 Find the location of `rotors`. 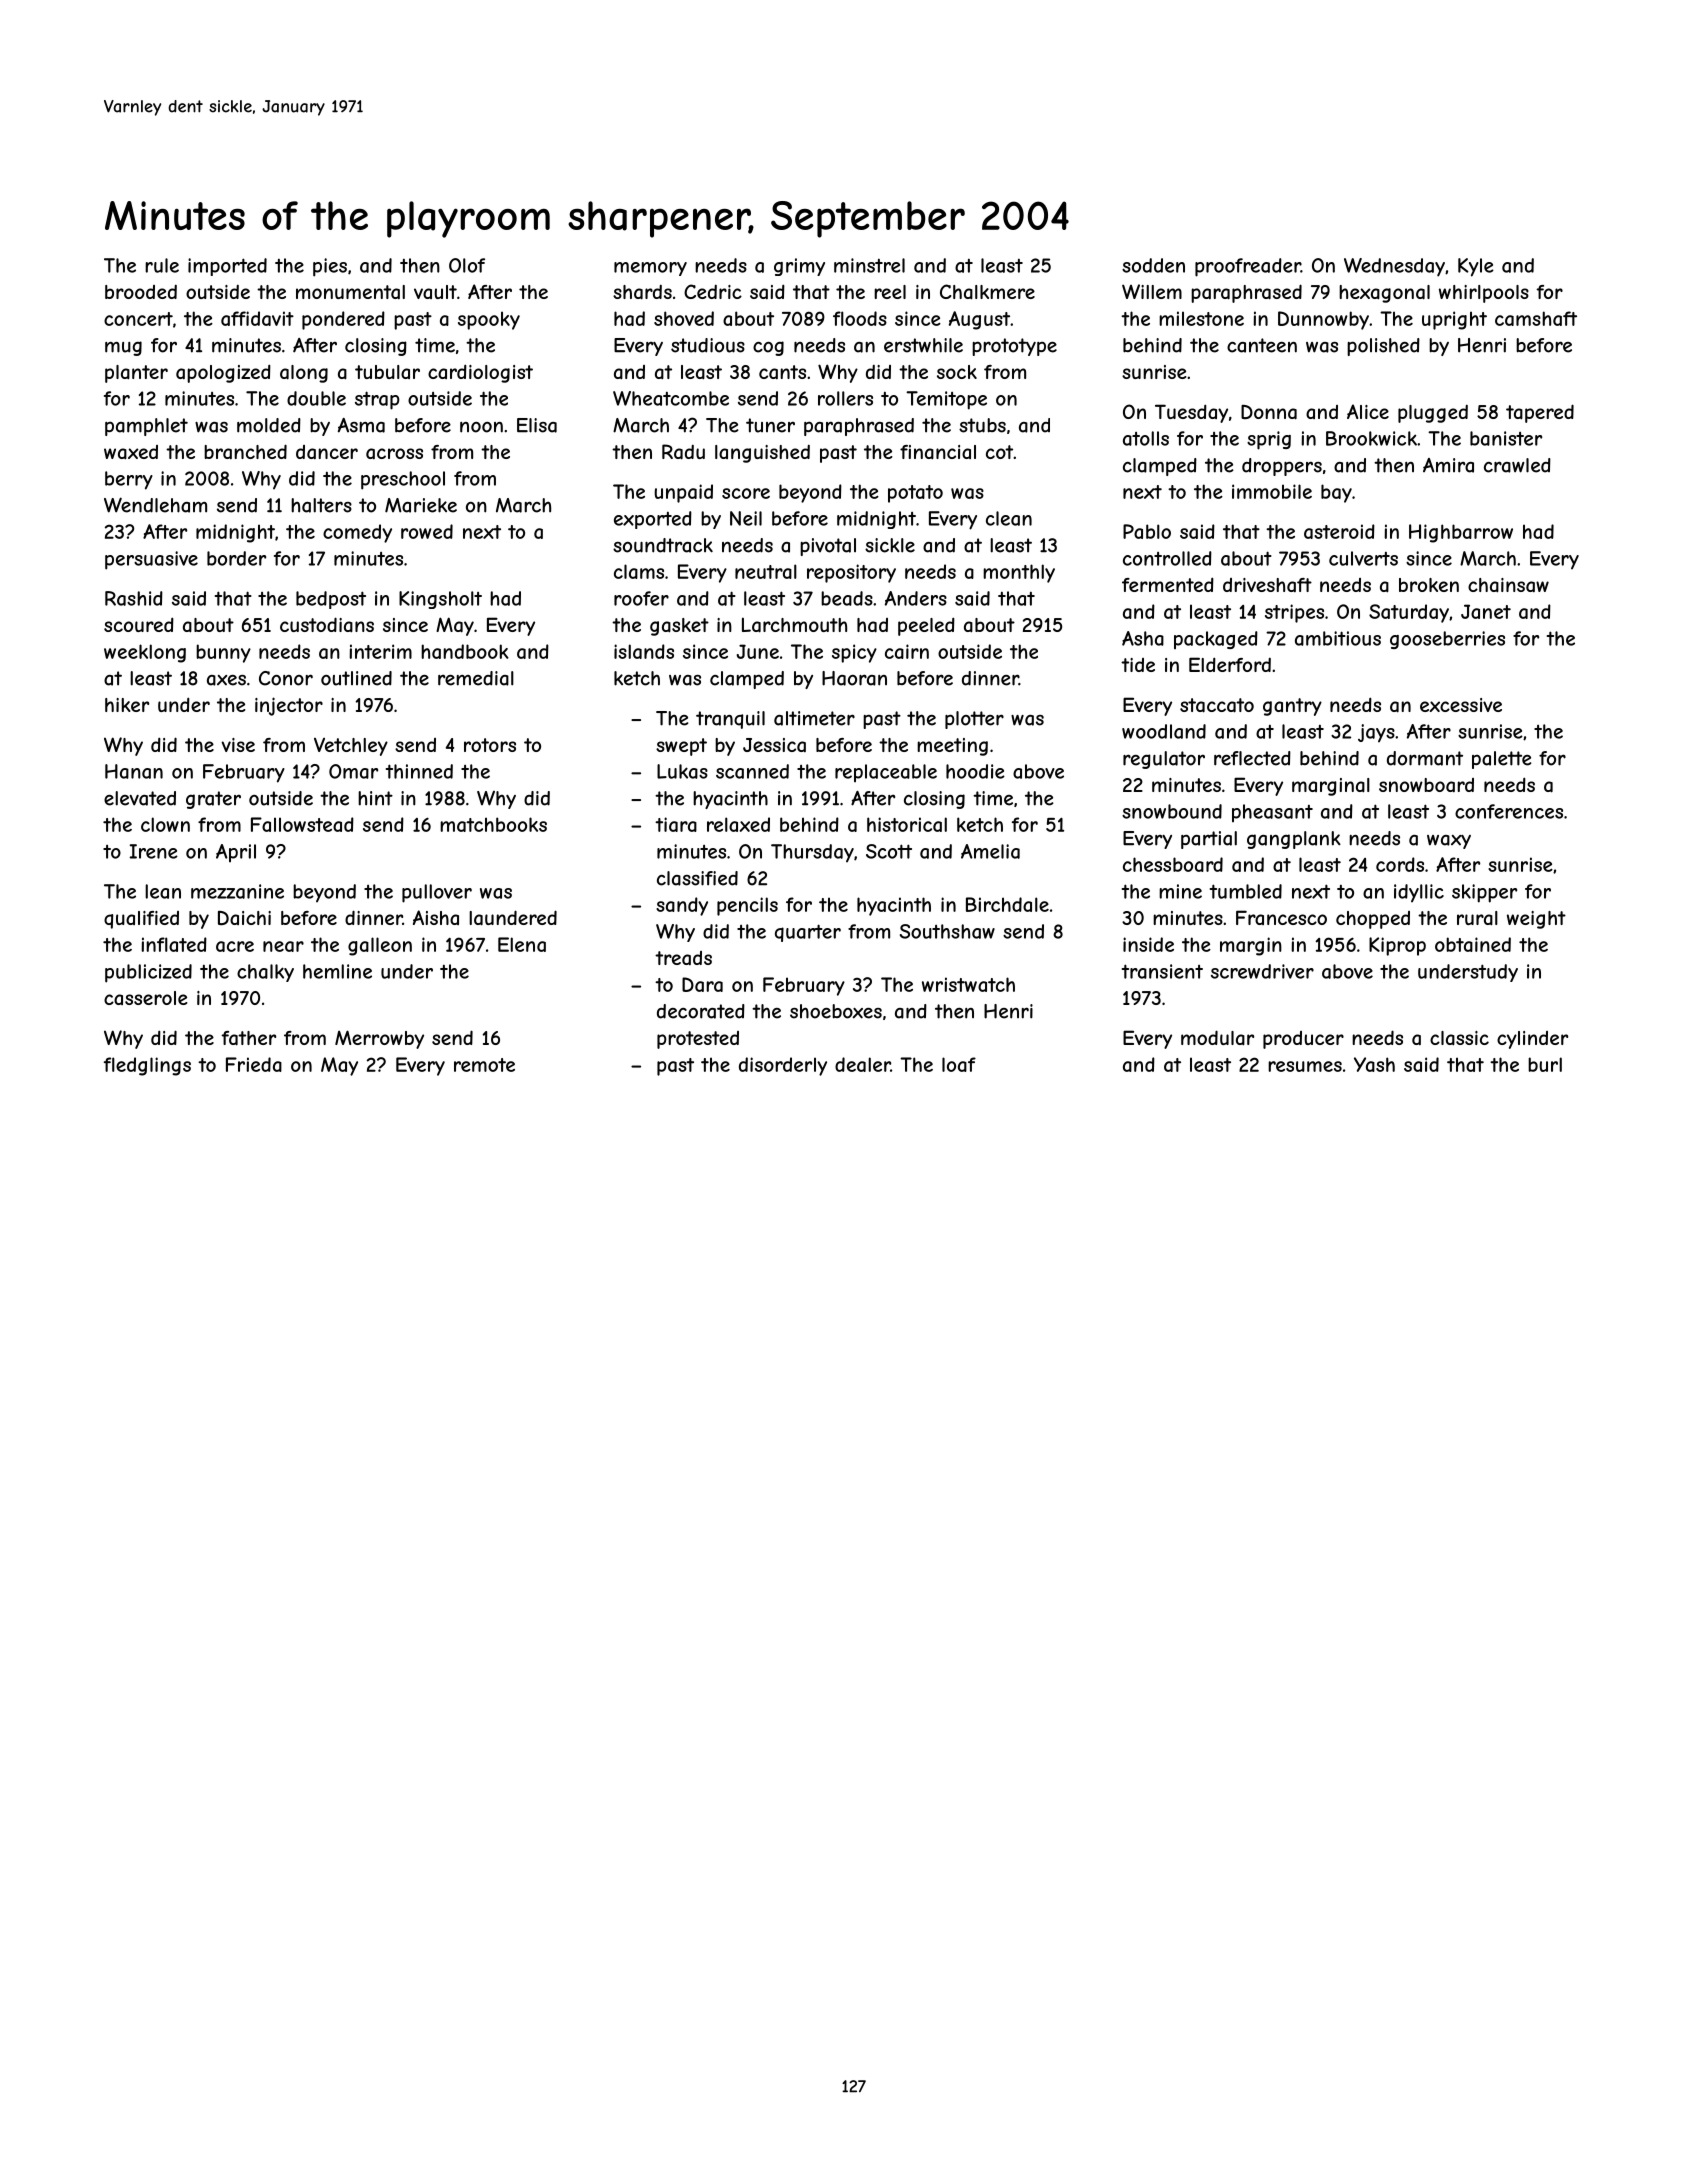

rotors is located at coordinates (490, 745).
